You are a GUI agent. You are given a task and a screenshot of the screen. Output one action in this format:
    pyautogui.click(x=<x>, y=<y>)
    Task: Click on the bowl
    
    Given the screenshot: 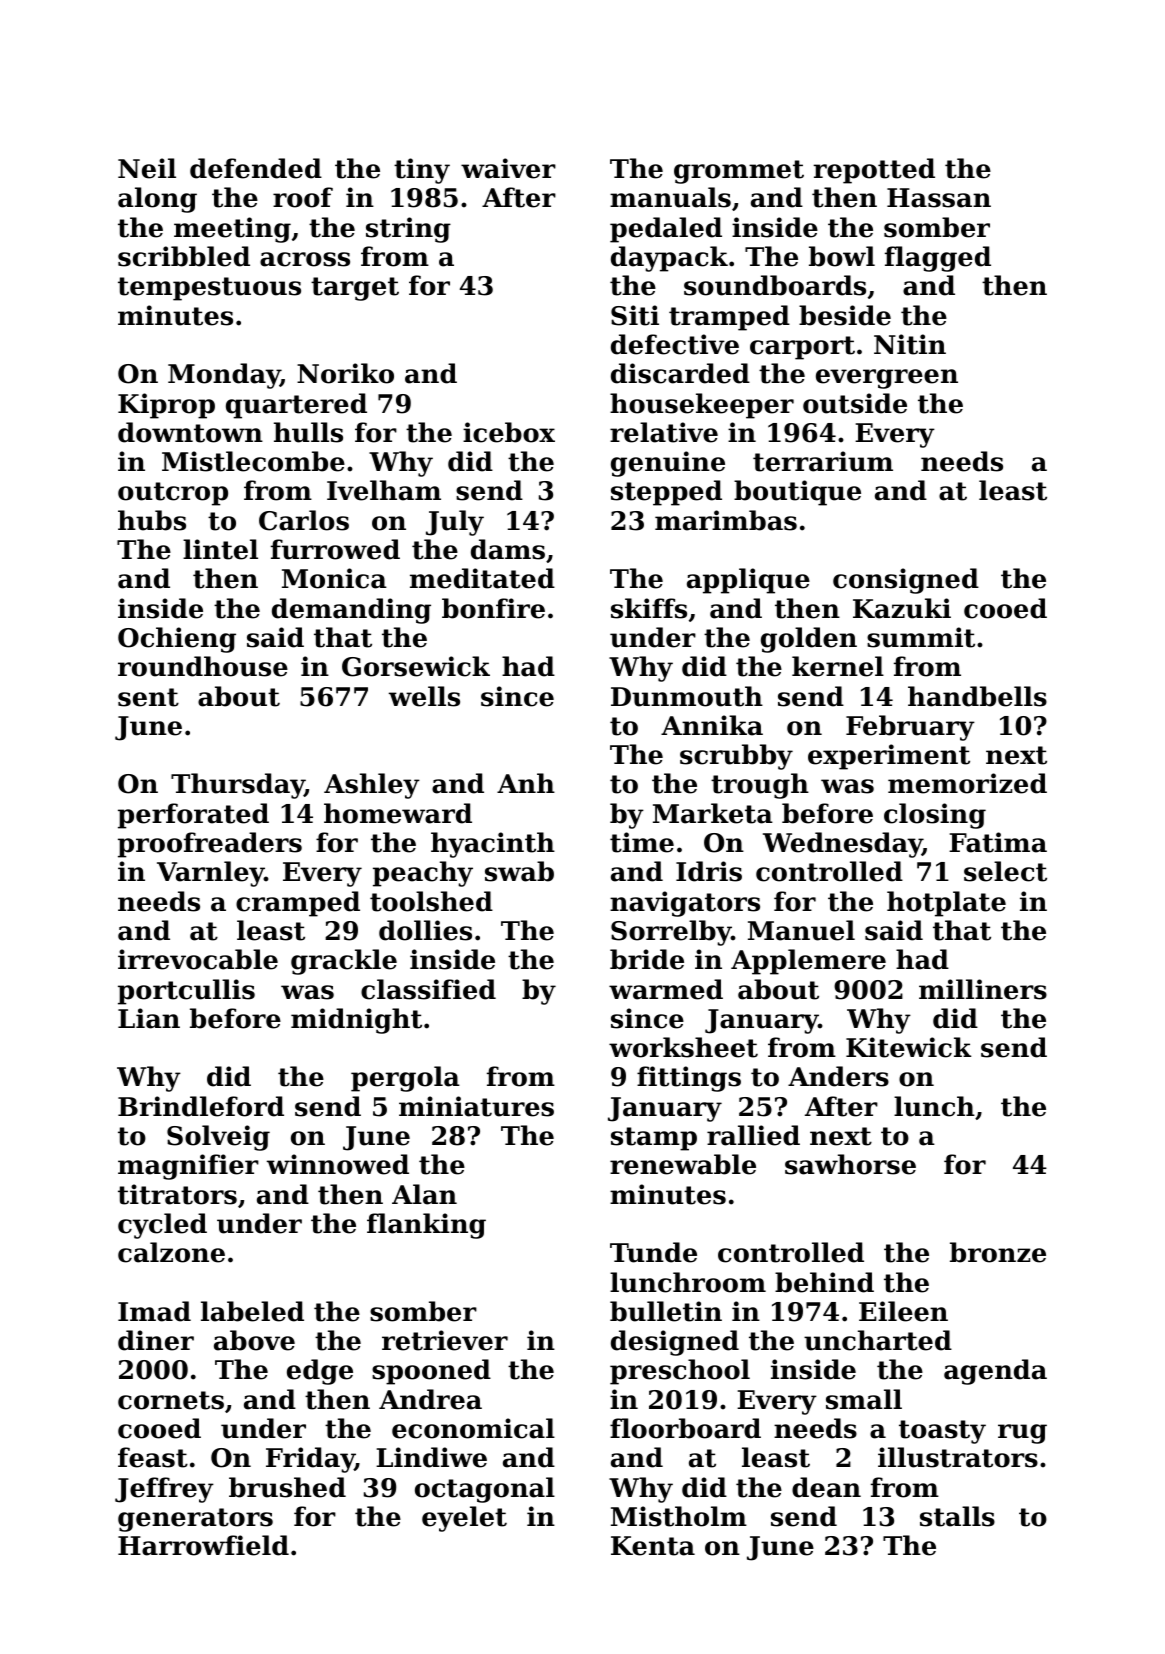 What is the action you would take?
    pyautogui.click(x=842, y=256)
